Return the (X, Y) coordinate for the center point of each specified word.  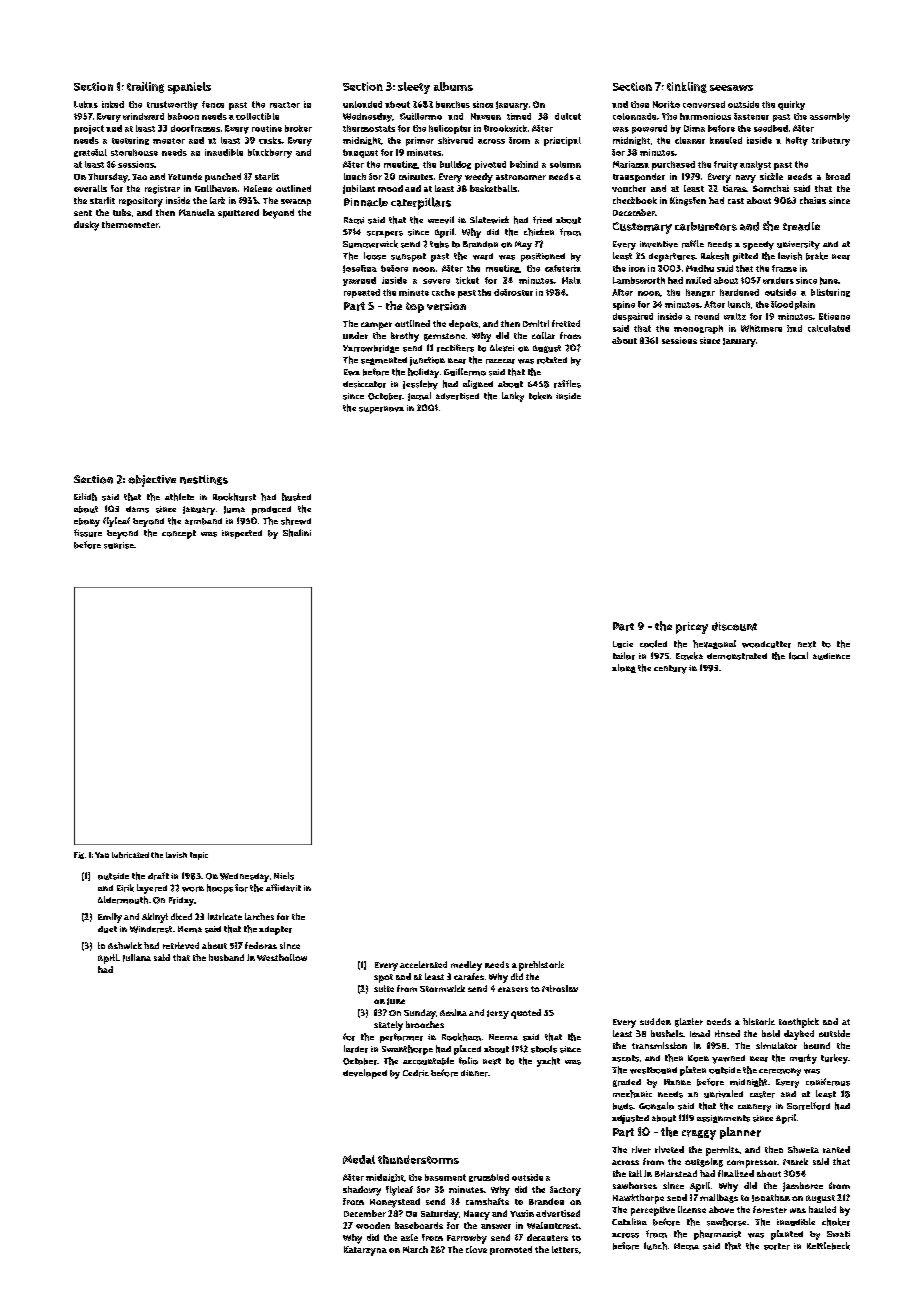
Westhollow (282, 957)
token (540, 396)
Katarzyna (365, 1251)
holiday (423, 373)
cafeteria (563, 268)
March (415, 1249)
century (670, 669)
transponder (639, 177)
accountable (428, 1061)
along (624, 668)
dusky (86, 226)
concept (179, 534)
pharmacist (717, 1235)
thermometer (130, 224)
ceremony (780, 1072)
